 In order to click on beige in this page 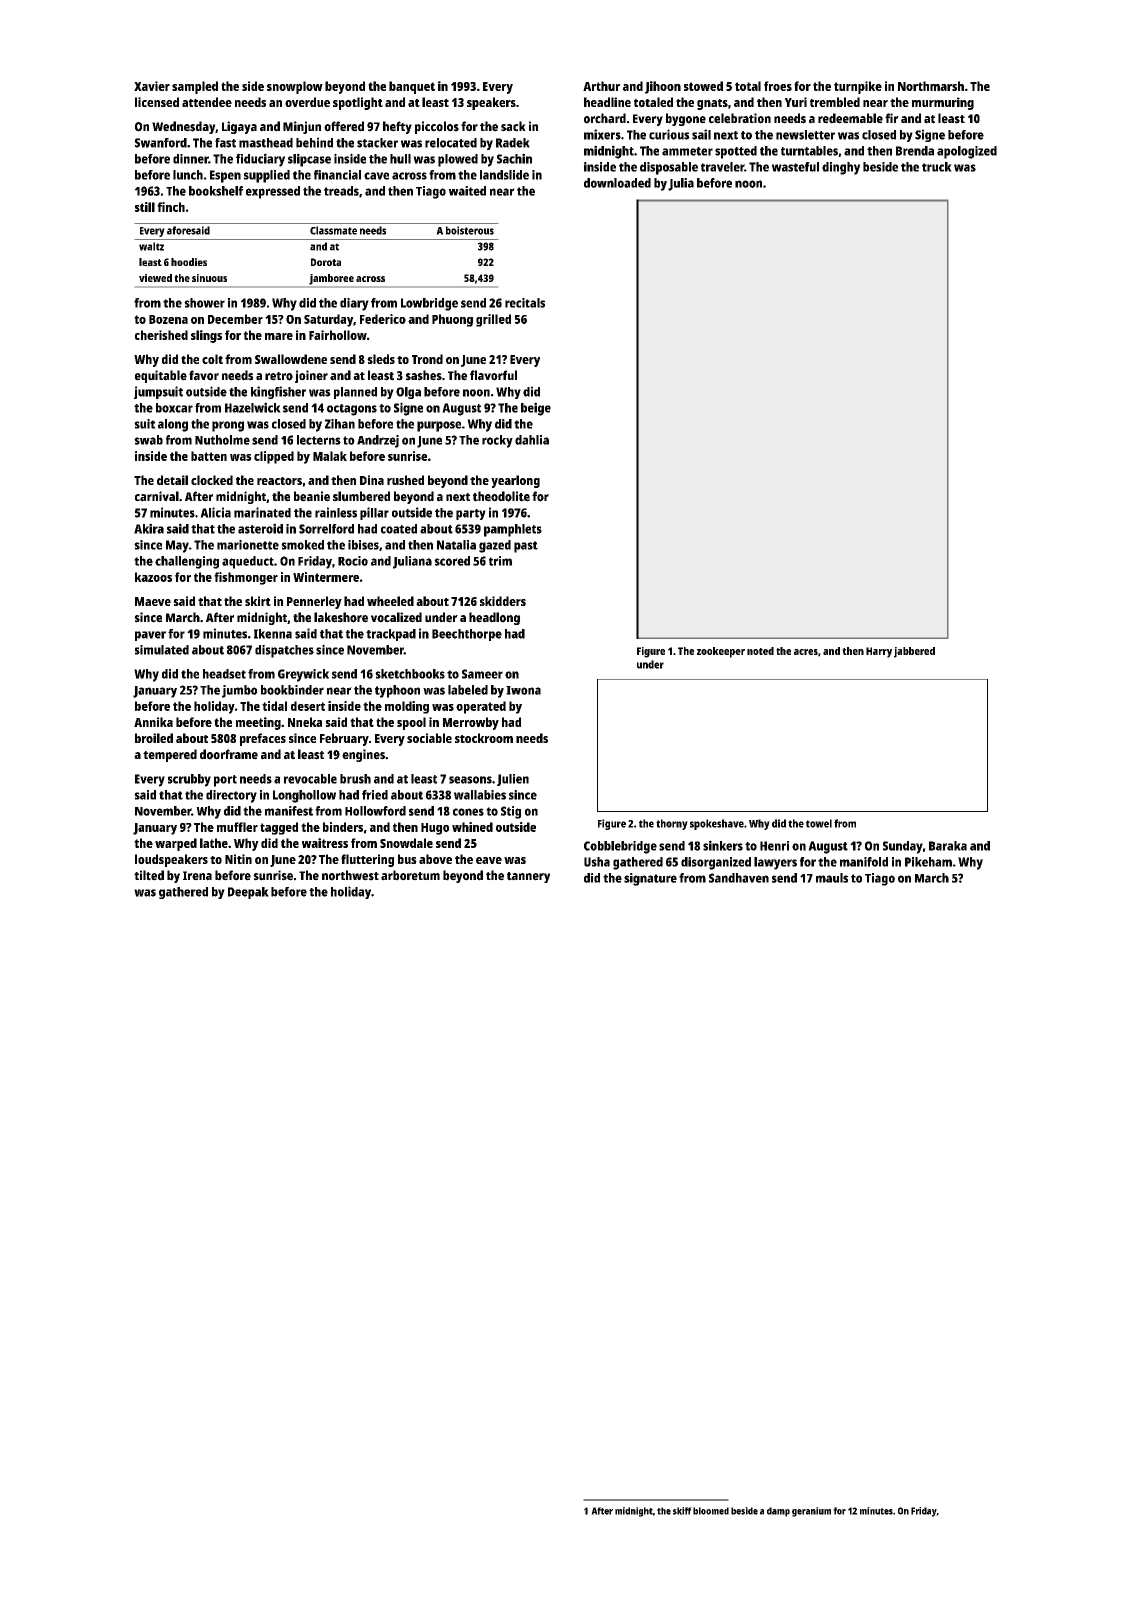, I will do `click(536, 409)`.
